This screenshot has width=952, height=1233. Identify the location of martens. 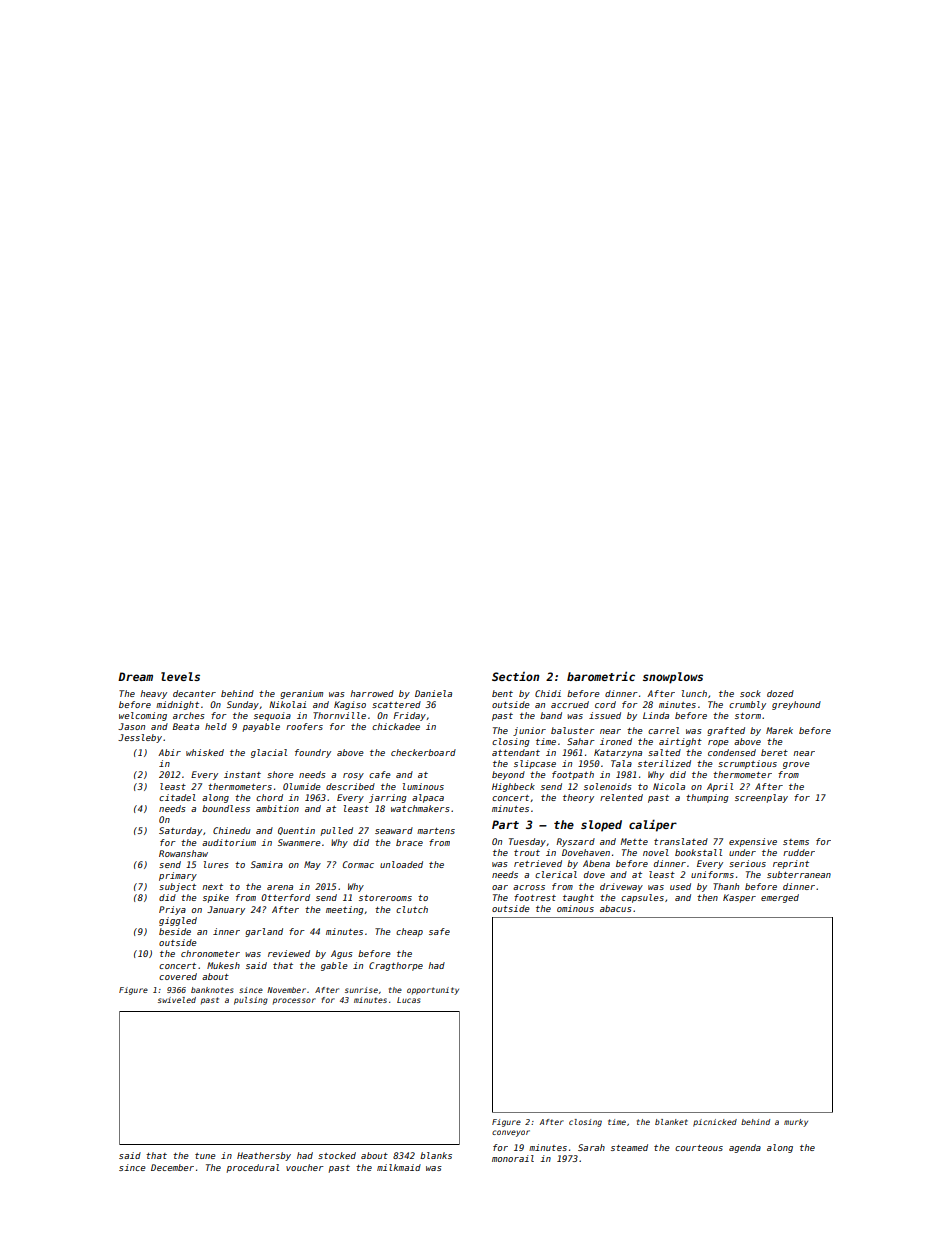
(436, 831).
